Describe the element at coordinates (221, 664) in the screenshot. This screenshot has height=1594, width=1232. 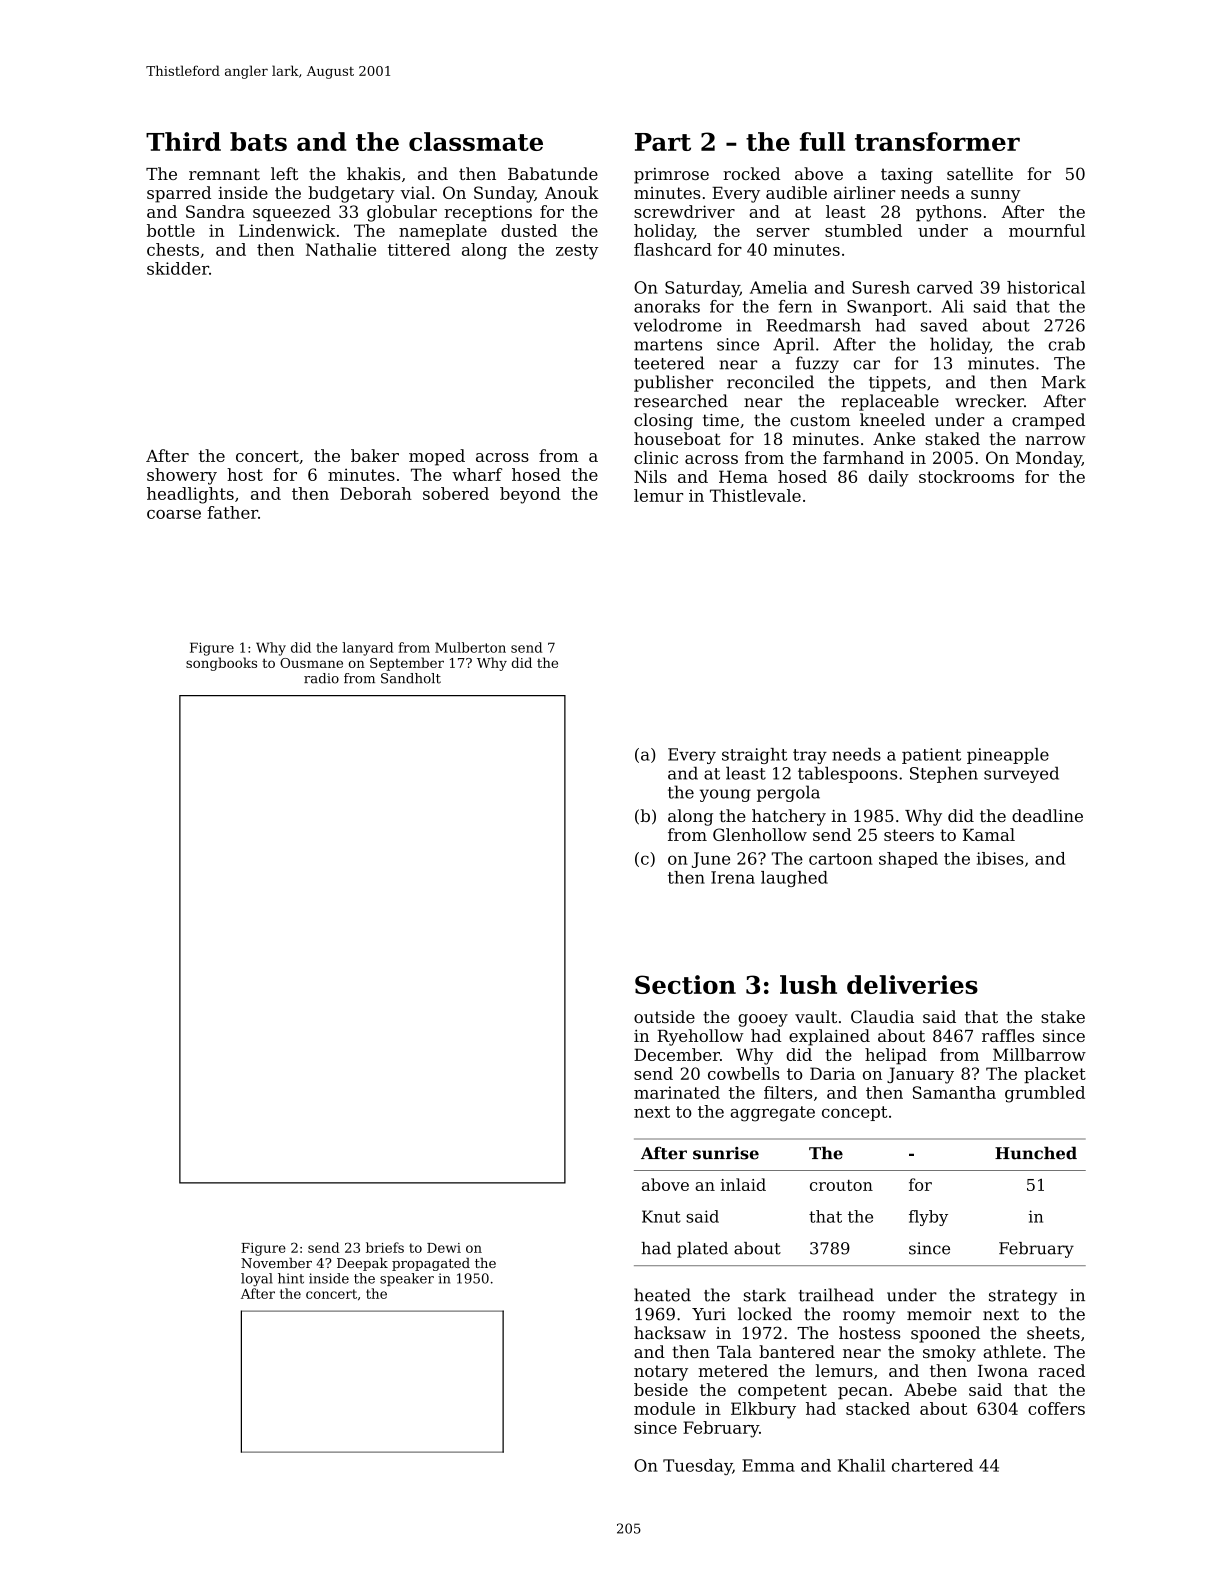
I see `songbooks` at that location.
